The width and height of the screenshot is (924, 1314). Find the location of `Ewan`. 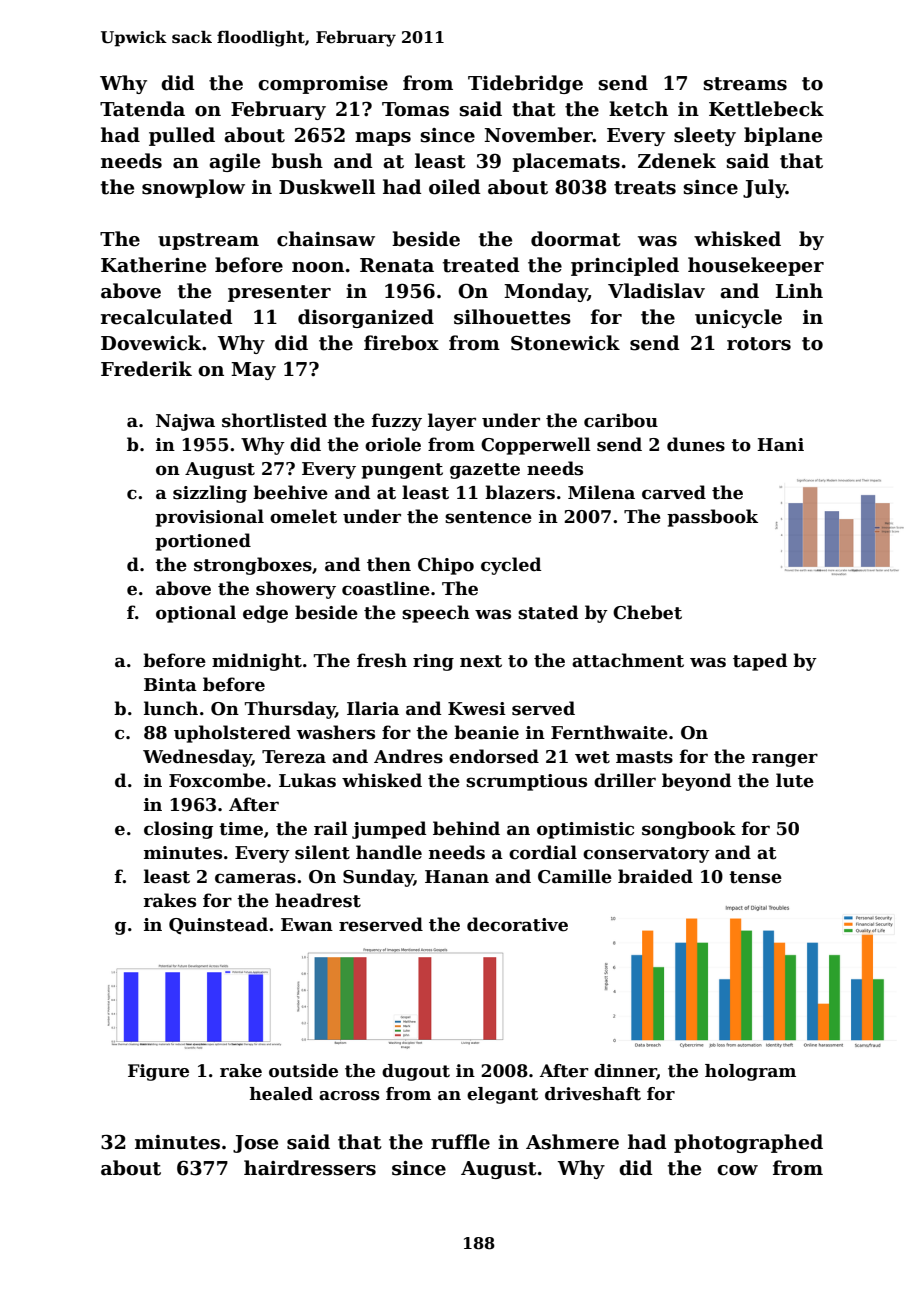

Ewan is located at coordinates (307, 925).
